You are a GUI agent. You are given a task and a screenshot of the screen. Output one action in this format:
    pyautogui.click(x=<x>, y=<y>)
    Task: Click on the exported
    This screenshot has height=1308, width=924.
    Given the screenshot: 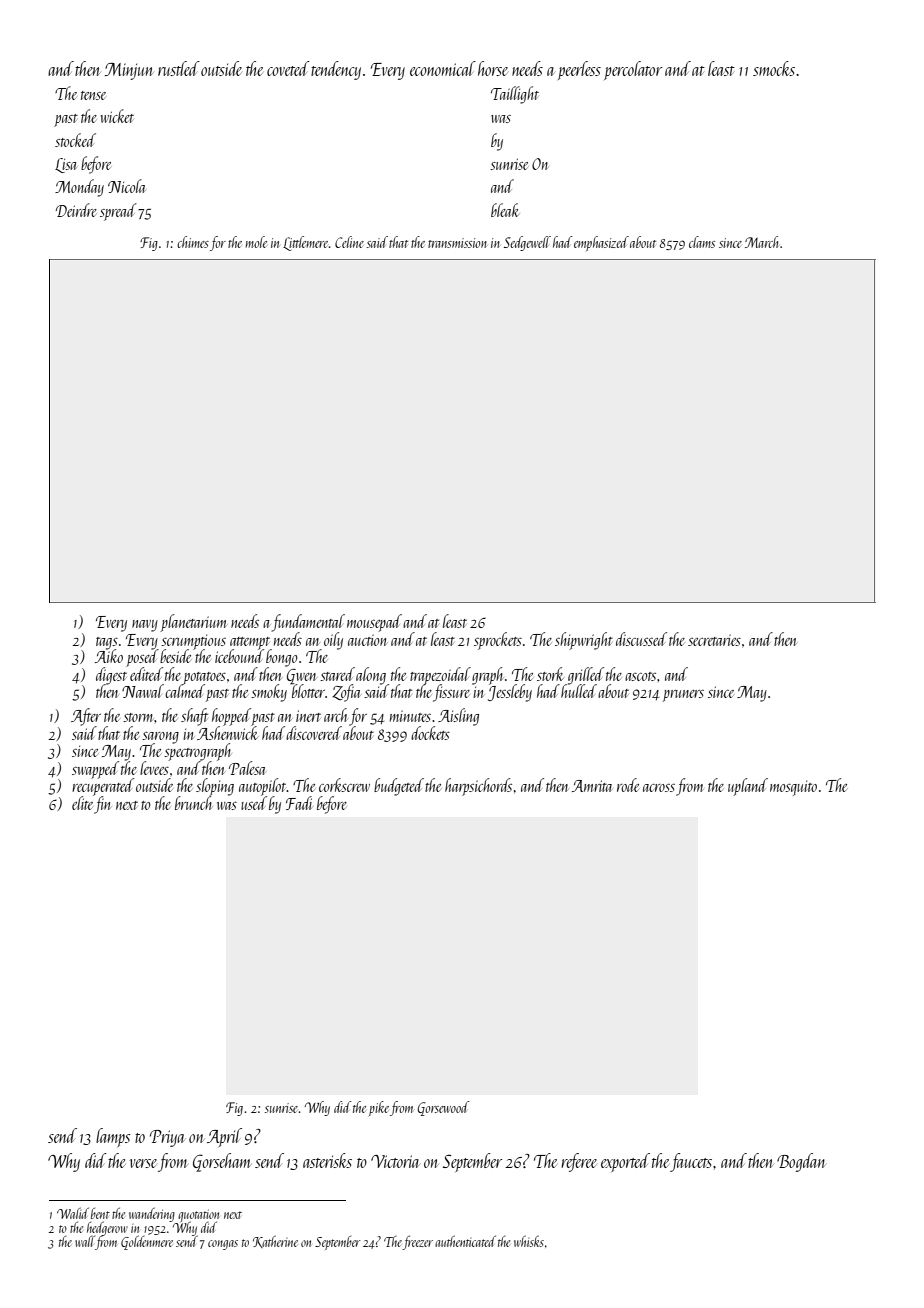 What is the action you would take?
    pyautogui.click(x=625, y=1162)
